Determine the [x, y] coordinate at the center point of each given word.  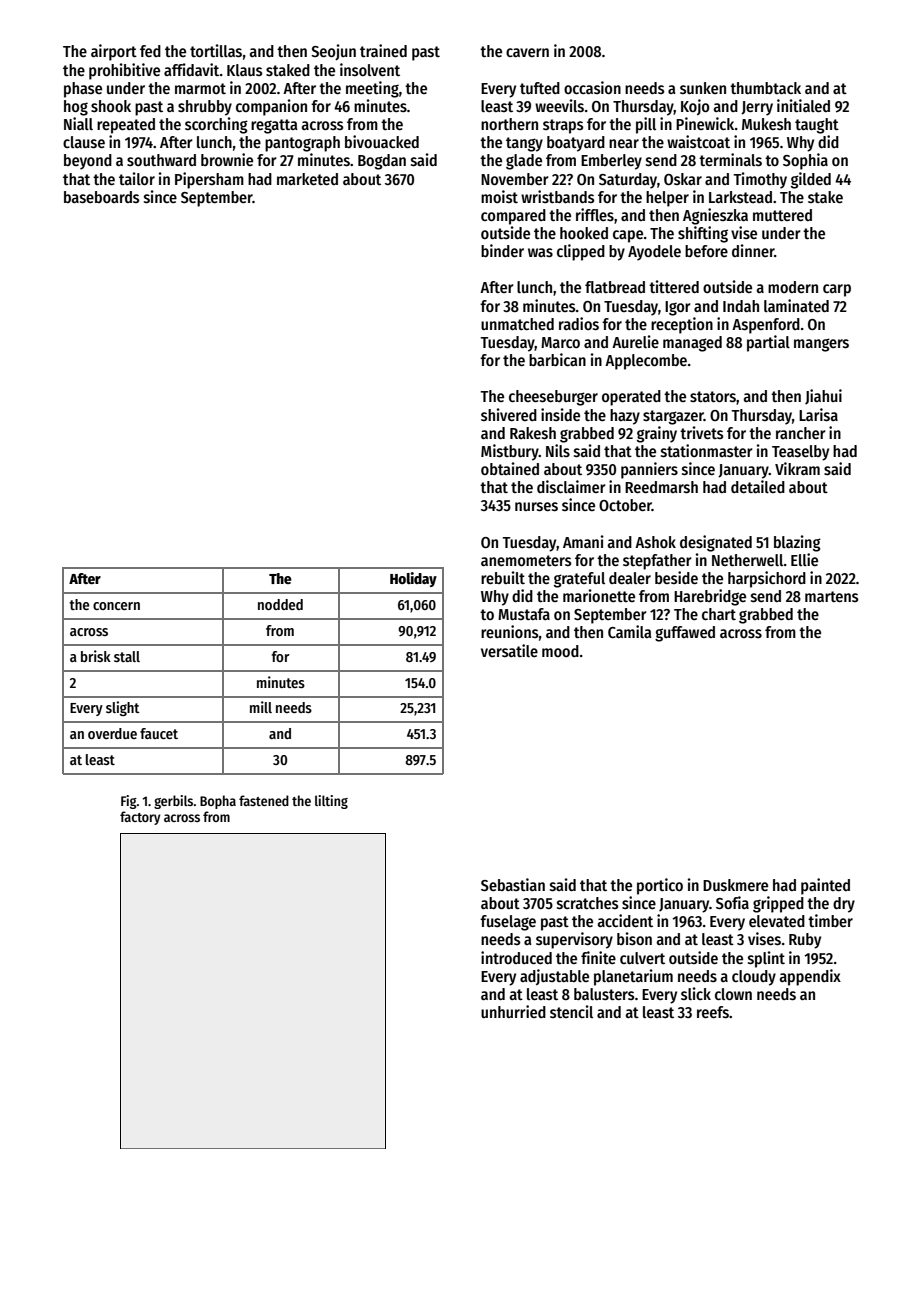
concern [116, 606]
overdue [112, 733]
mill [261, 707]
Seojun [333, 52]
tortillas [216, 51]
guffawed [685, 634]
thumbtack [765, 88]
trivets [701, 432]
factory [140, 818]
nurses [536, 507]
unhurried [513, 1011]
